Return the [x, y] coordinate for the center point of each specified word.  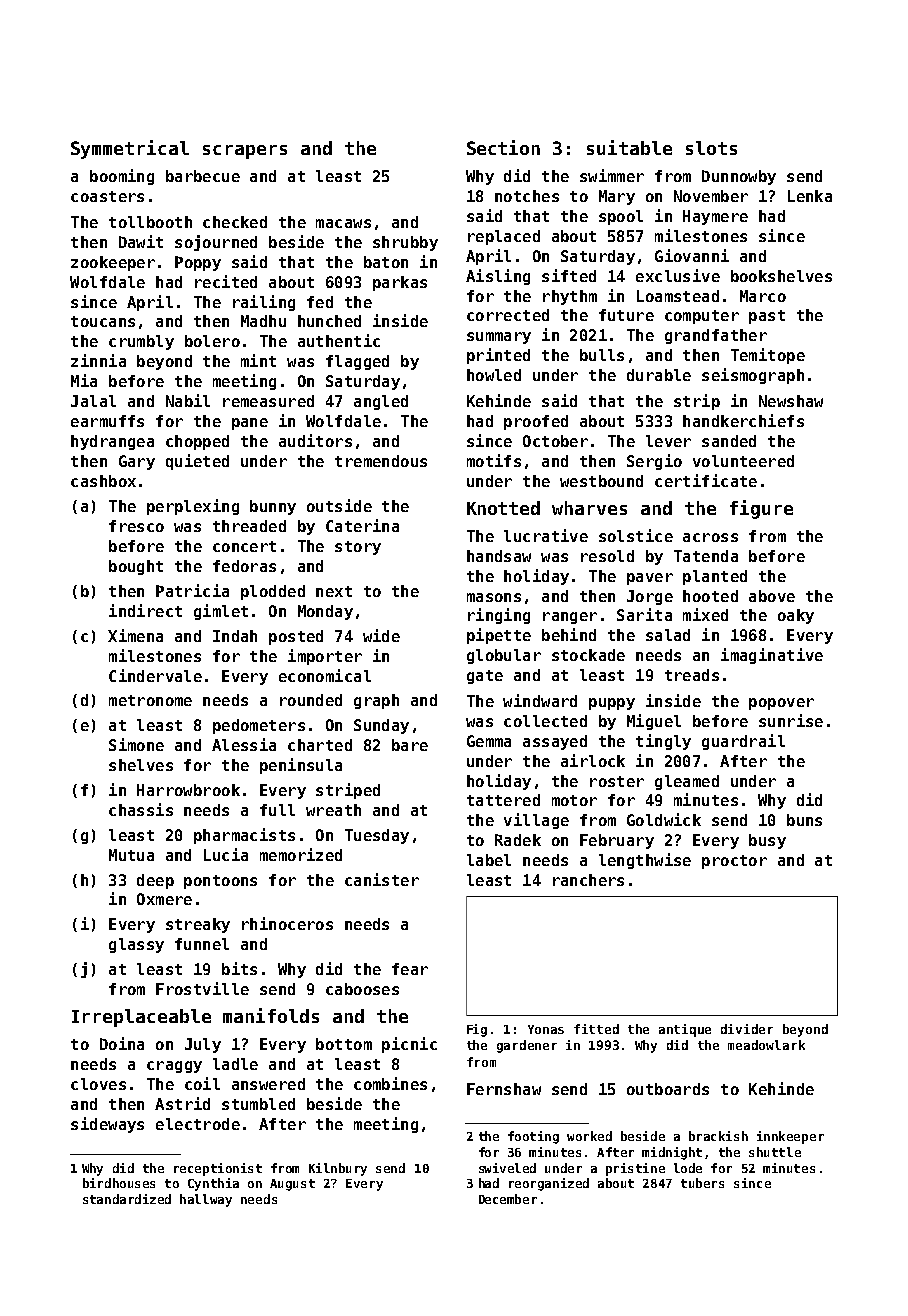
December [508, 1199]
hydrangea [112, 442]
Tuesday [377, 836]
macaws [343, 223]
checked [235, 222]
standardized [127, 1199]
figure [761, 509]
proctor [734, 862]
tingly [663, 742]
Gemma [489, 741]
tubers [702, 1183]
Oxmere [164, 899]
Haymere [715, 217]
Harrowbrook [188, 790]
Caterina [362, 525]
